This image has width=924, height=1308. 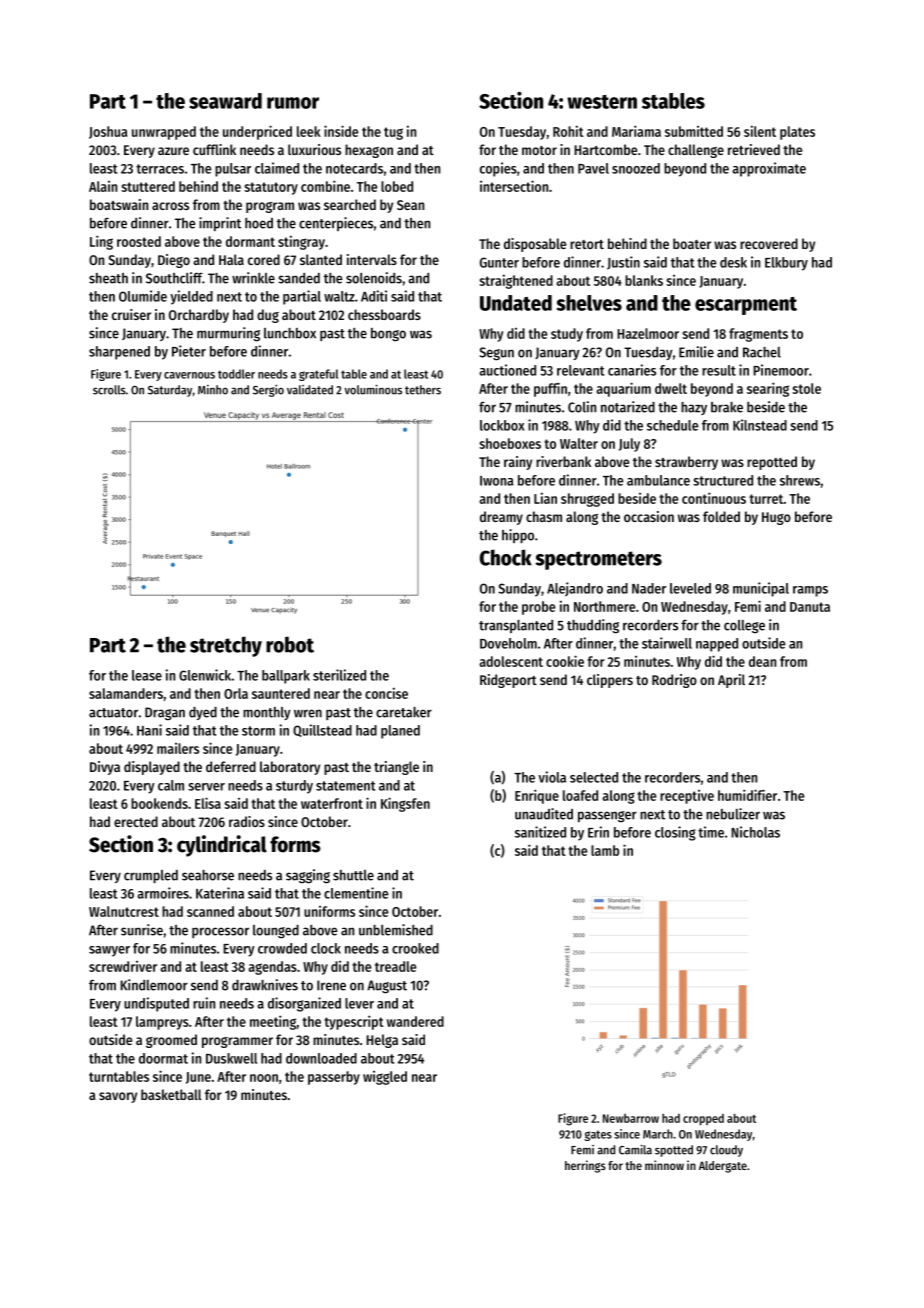 I want to click on humidifier, so click(x=747, y=795).
